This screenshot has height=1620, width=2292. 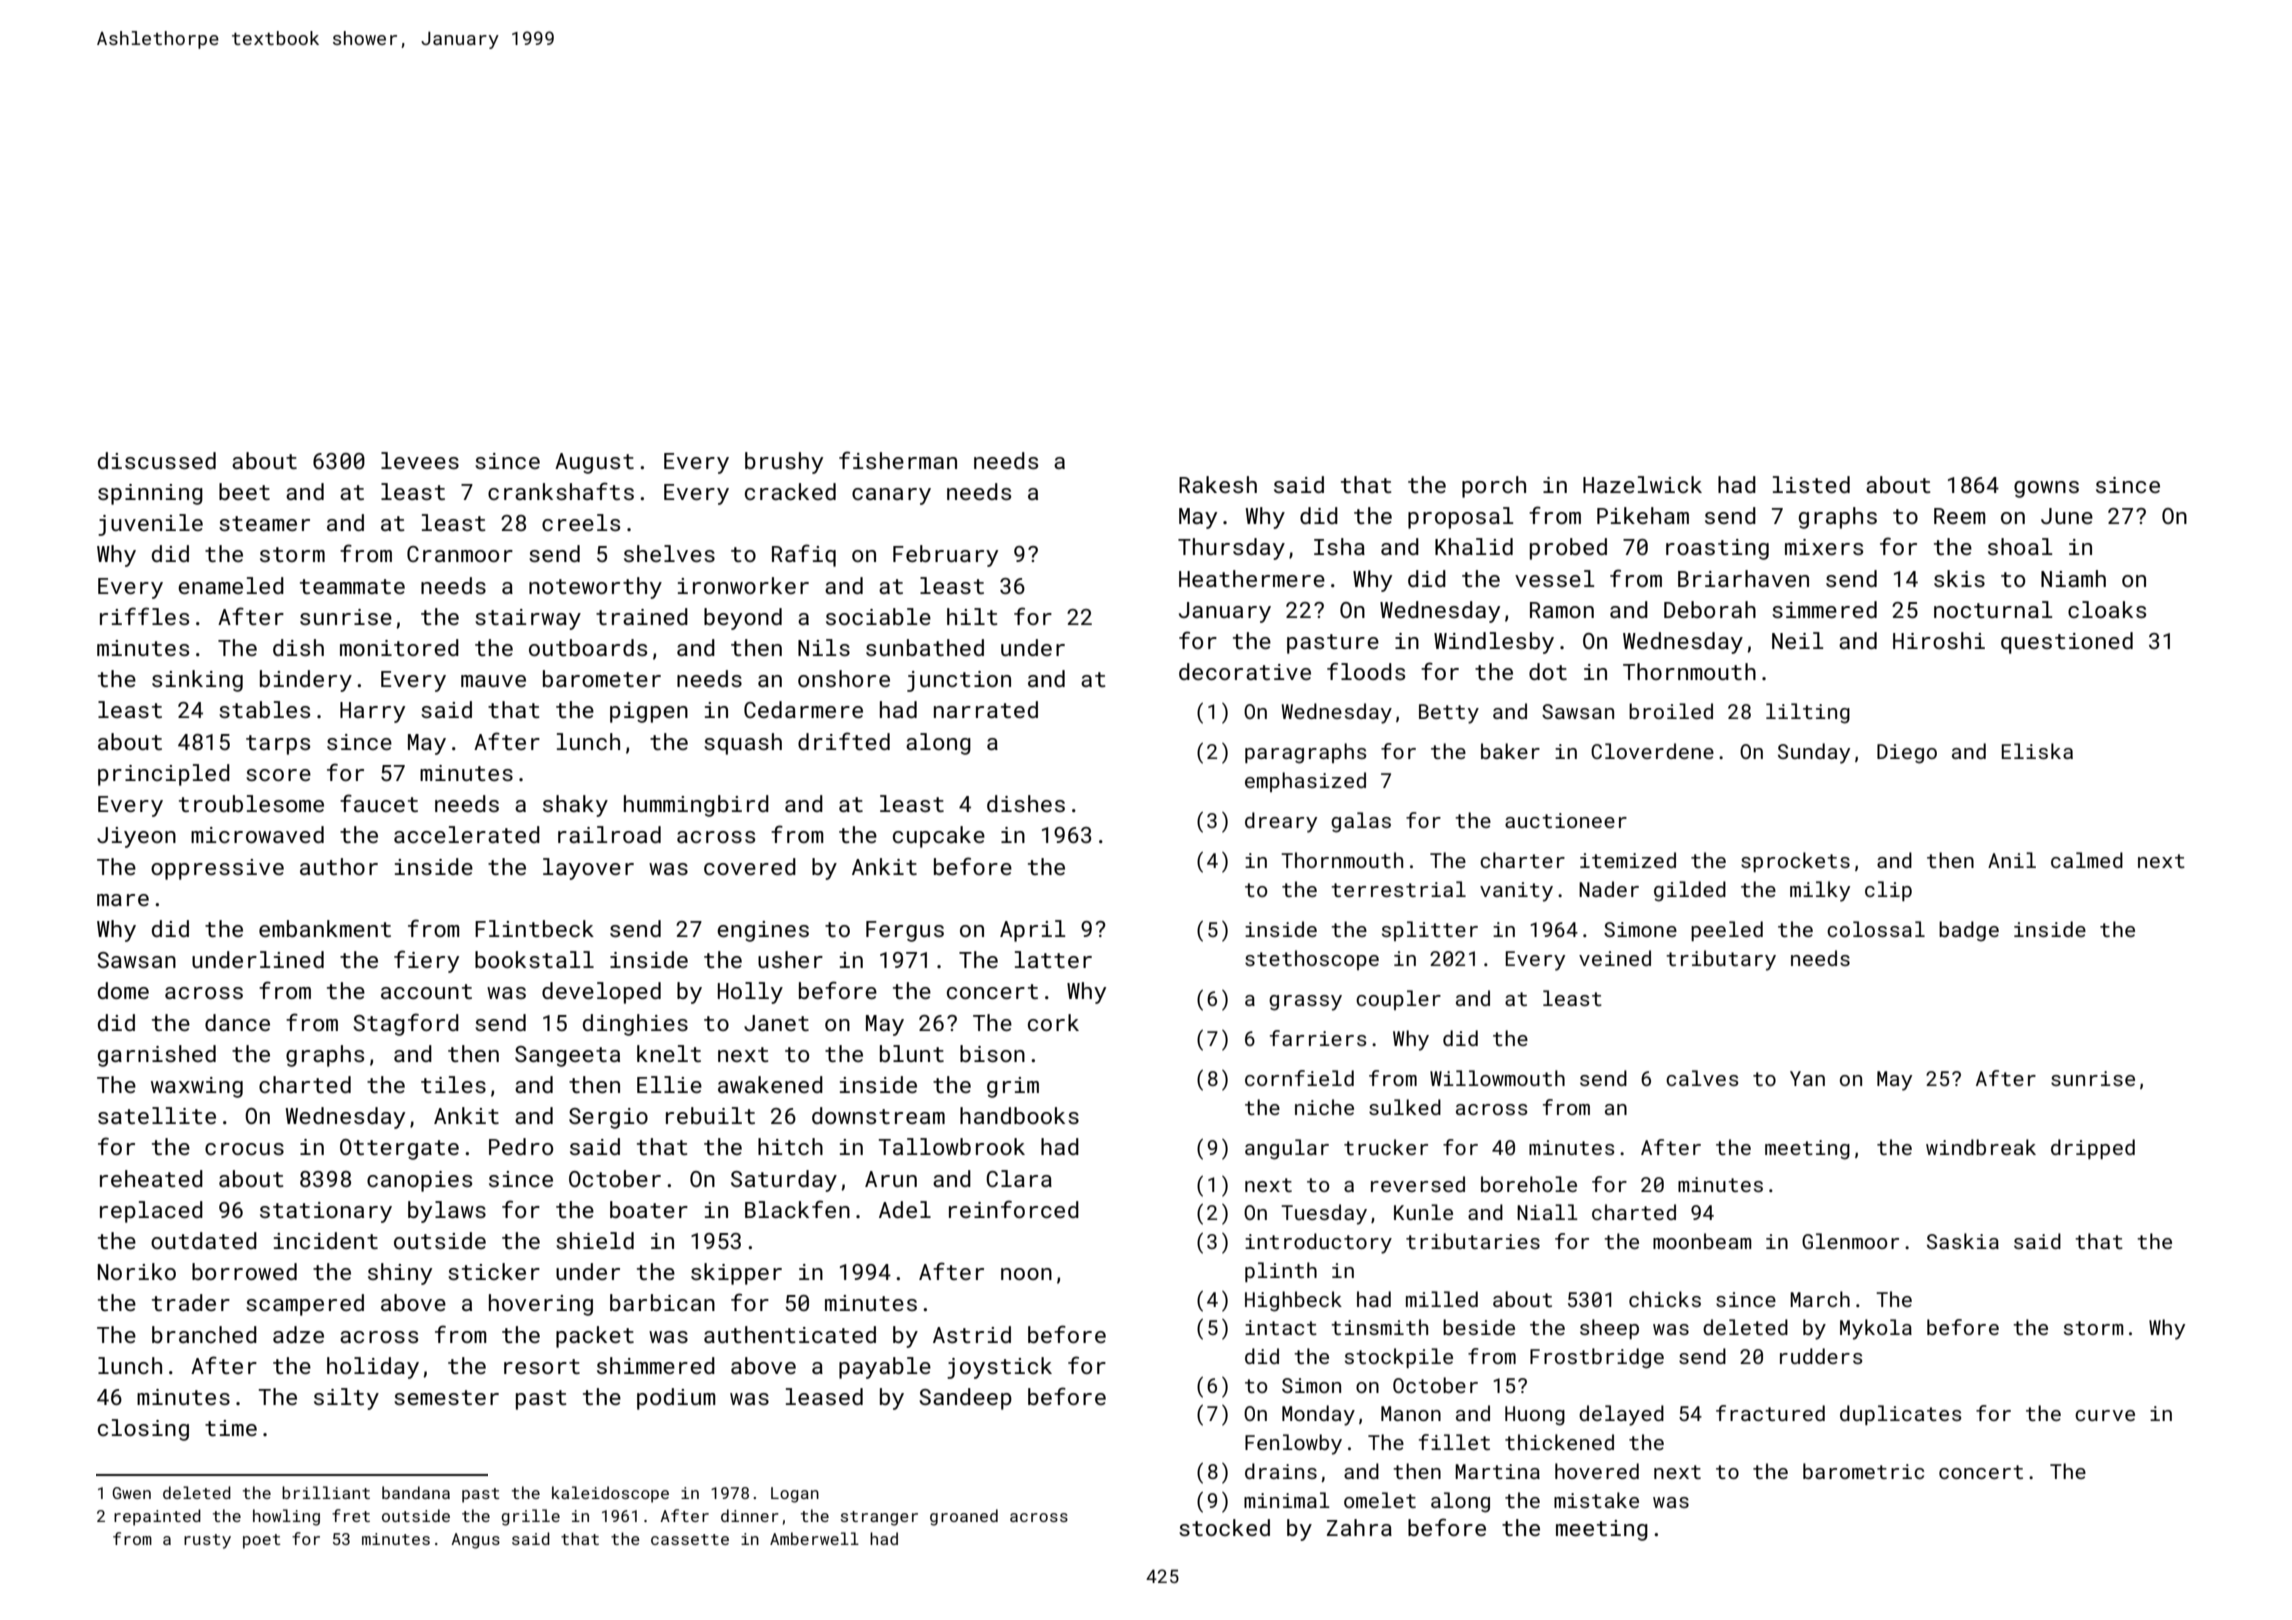 I want to click on listed, so click(x=1811, y=484).
